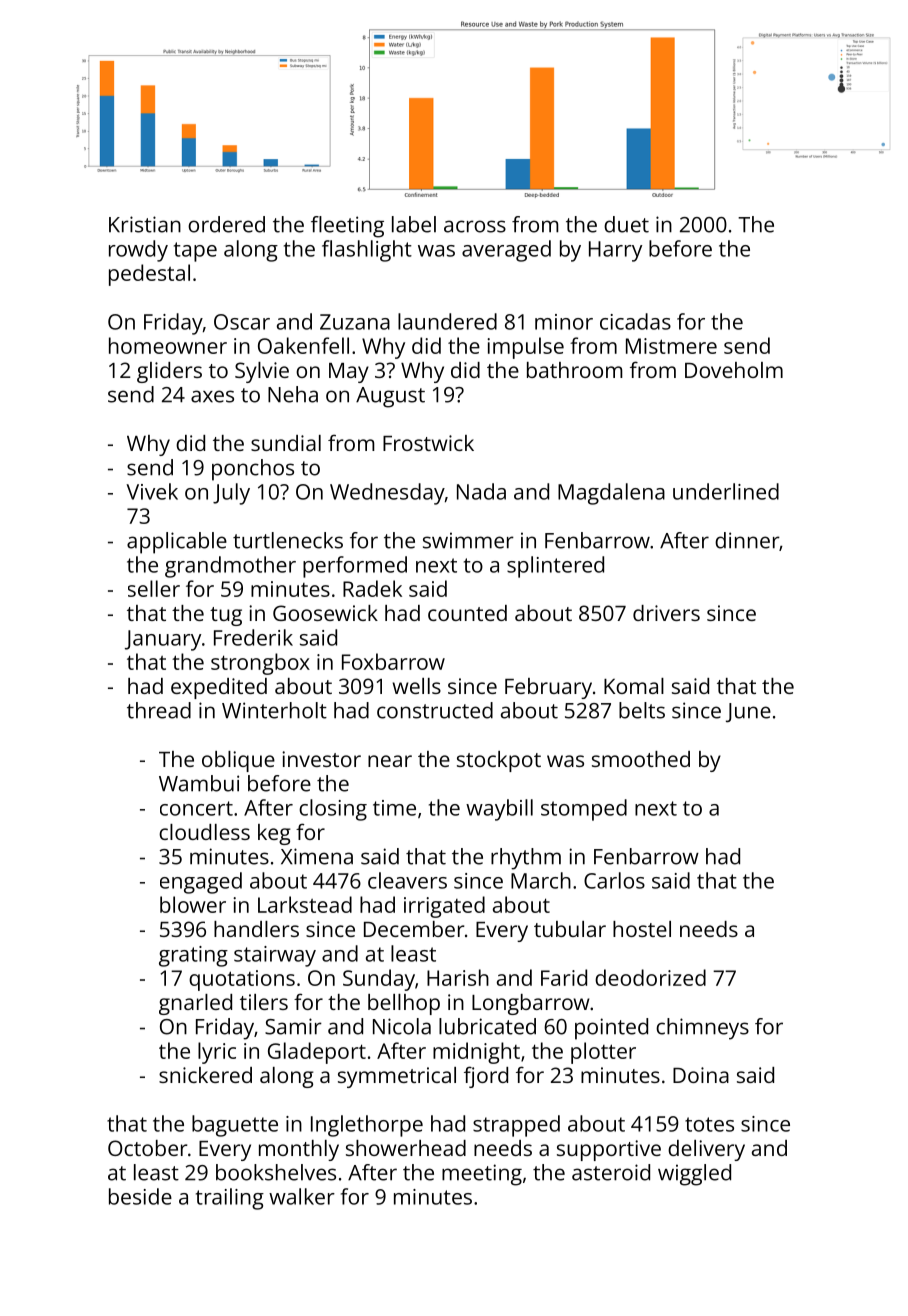 The width and height of the document is (908, 1316). I want to click on beside, so click(140, 1196).
